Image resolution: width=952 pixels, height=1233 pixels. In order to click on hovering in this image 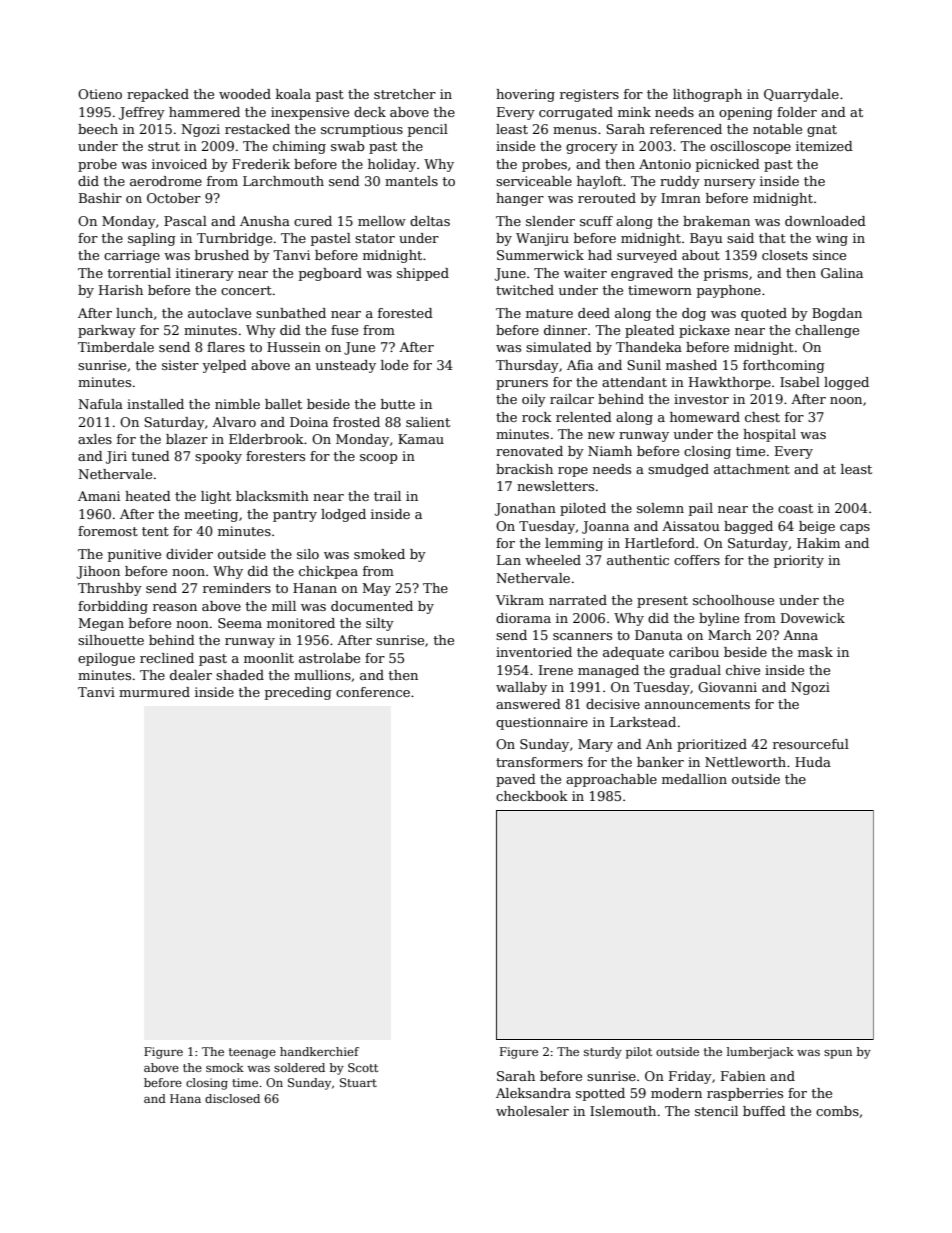, I will do `click(525, 95)`.
